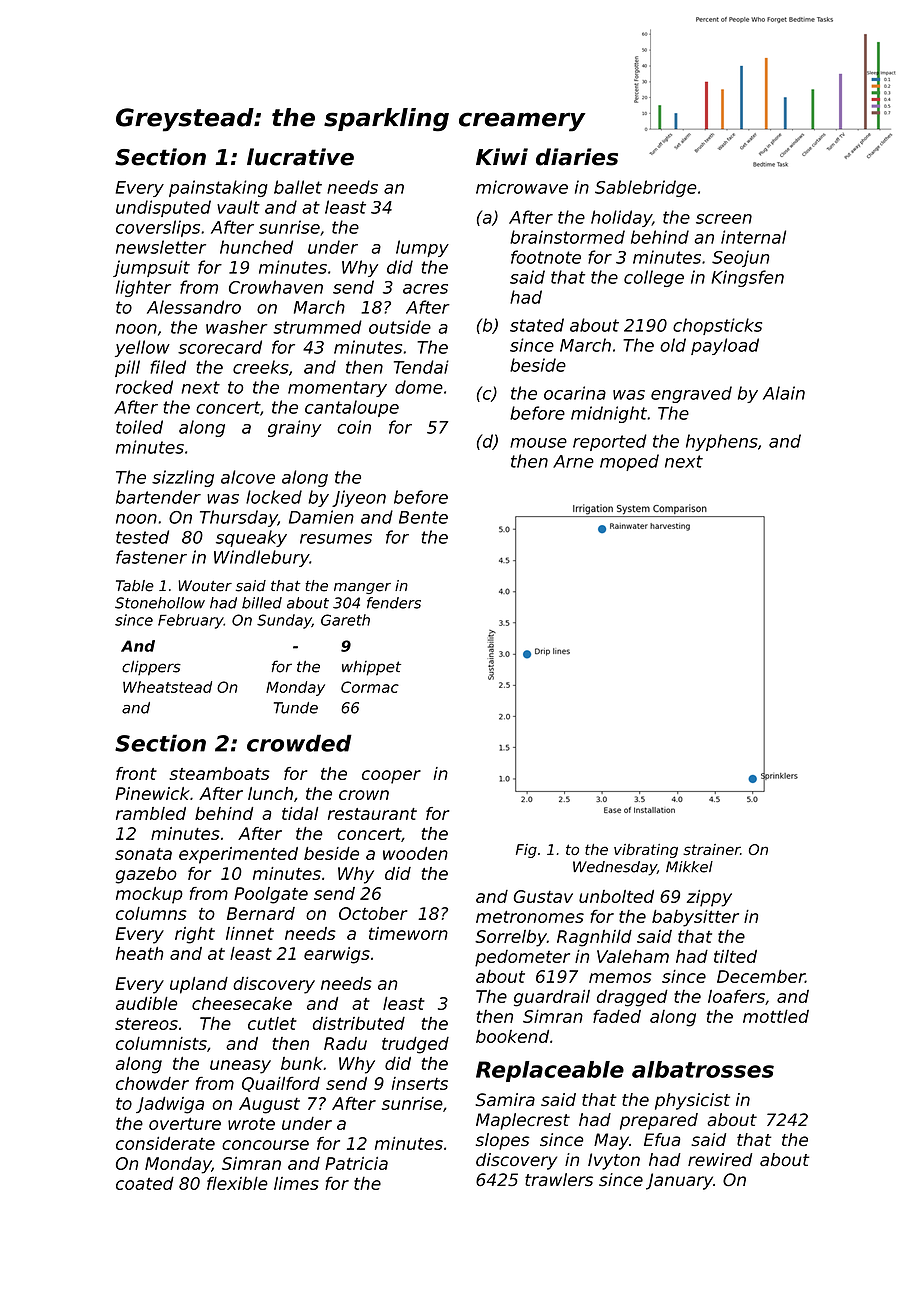 The height and width of the page is (1308, 924). Describe the element at coordinates (646, 188) in the page. I see `Sablebridge` at that location.
